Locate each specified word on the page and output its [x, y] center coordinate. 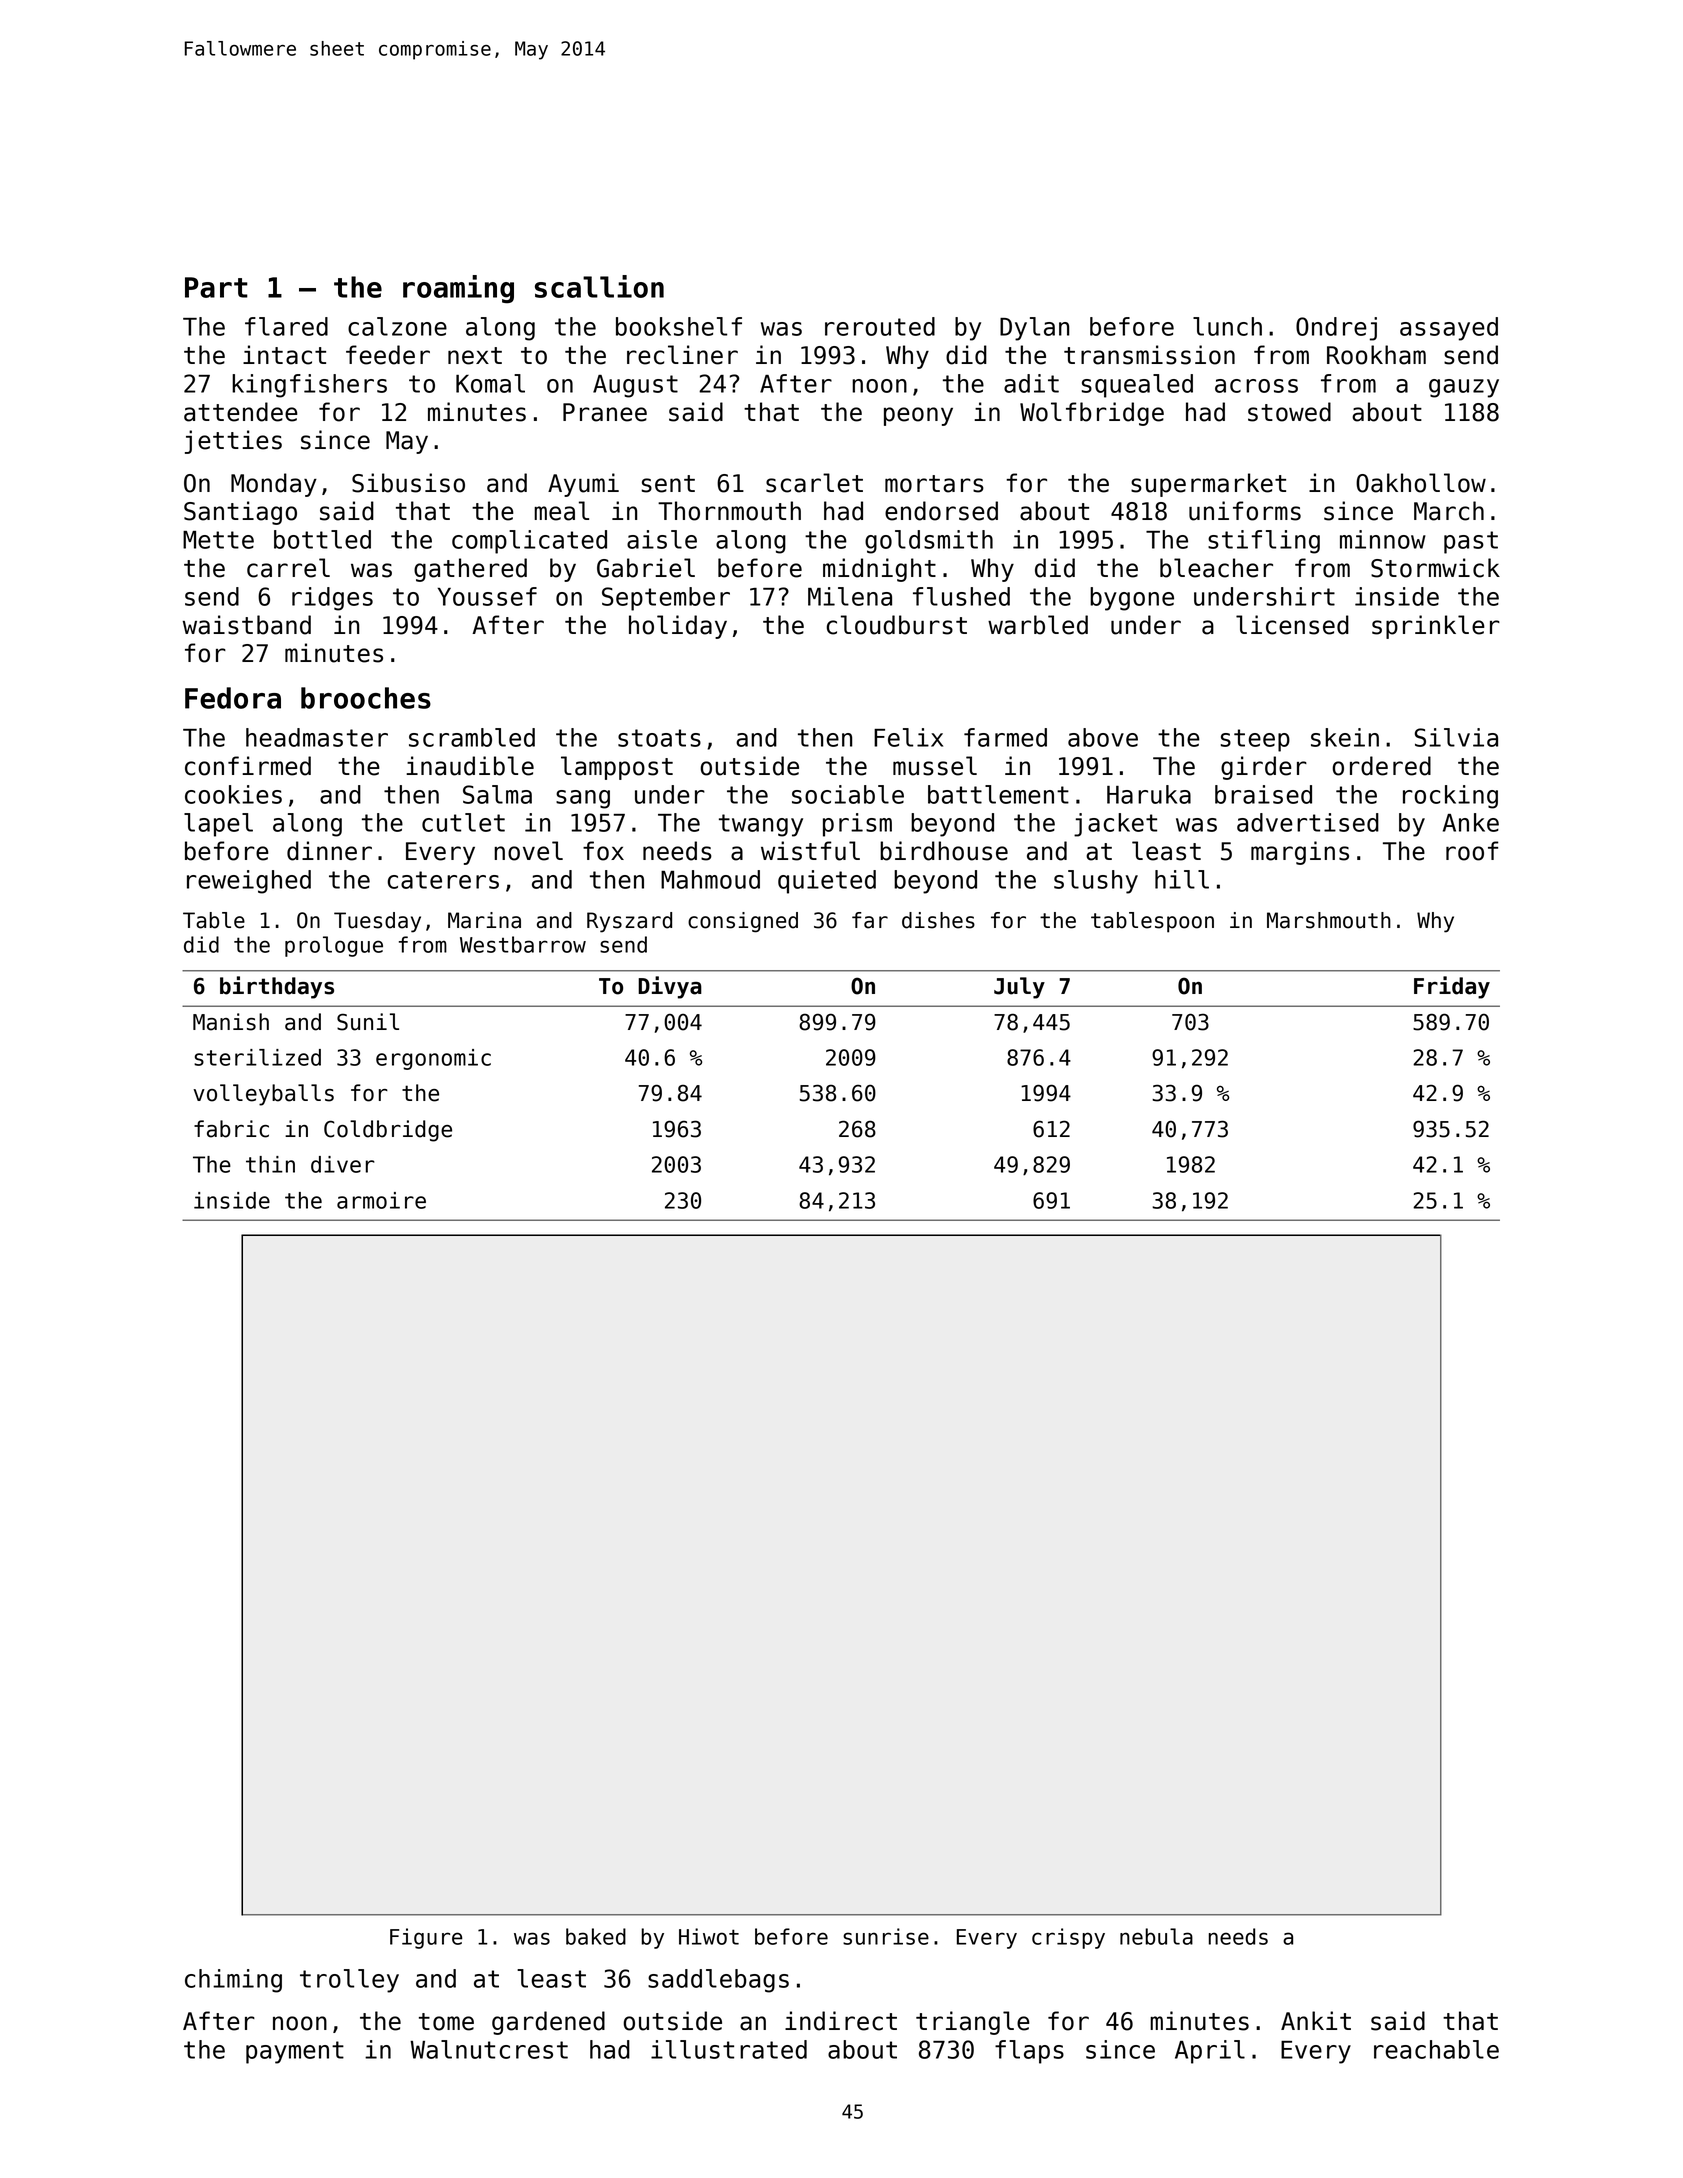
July [1019, 988]
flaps [1029, 2052]
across [1256, 386]
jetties [233, 442]
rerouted [880, 326]
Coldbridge [388, 1131]
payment [295, 2052]
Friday [1452, 987]
